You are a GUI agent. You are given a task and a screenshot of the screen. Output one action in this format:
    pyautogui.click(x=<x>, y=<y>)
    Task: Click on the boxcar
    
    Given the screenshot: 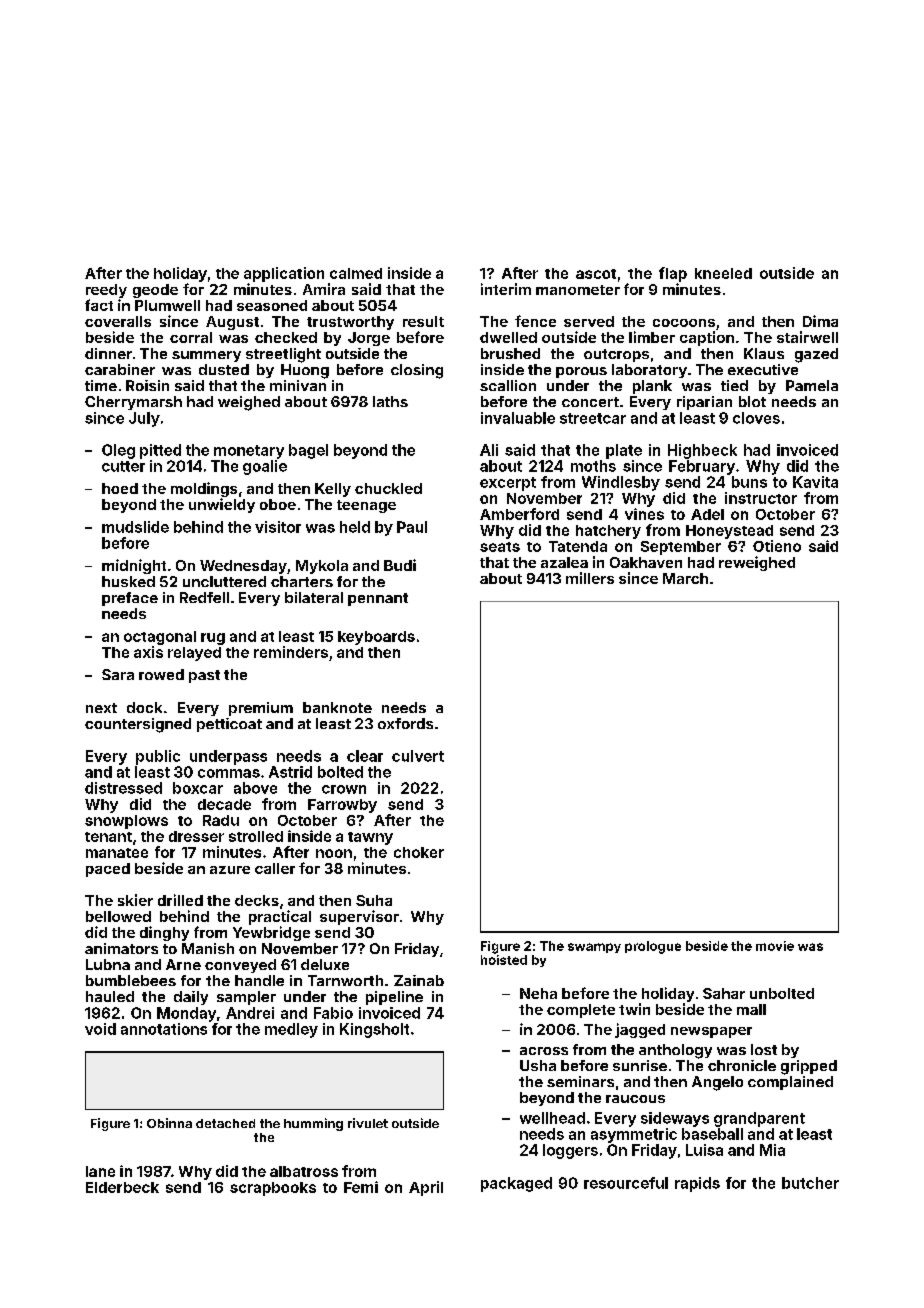 What is the action you would take?
    pyautogui.click(x=198, y=788)
